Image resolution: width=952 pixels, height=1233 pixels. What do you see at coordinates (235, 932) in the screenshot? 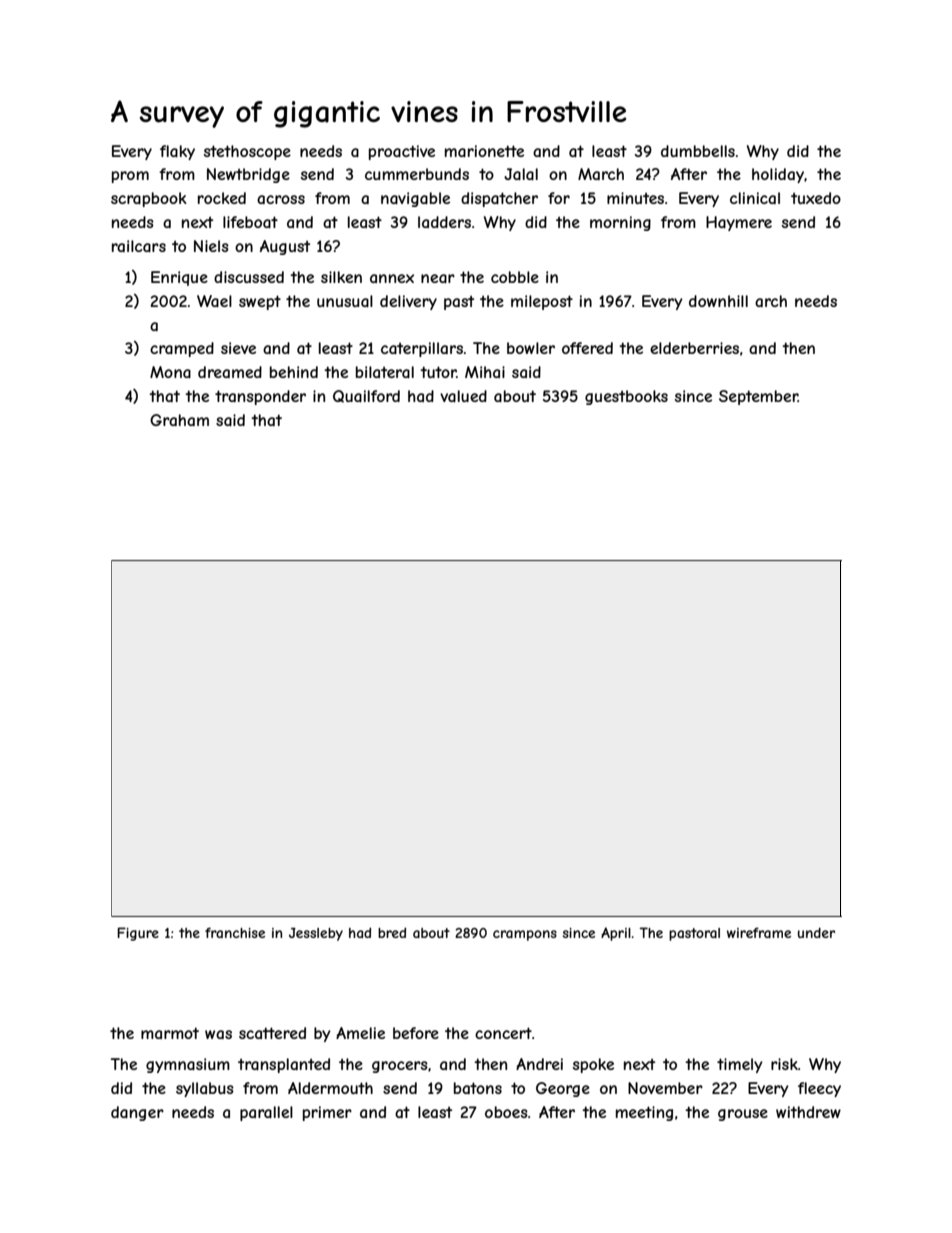
I see `franchise` at bounding box center [235, 932].
